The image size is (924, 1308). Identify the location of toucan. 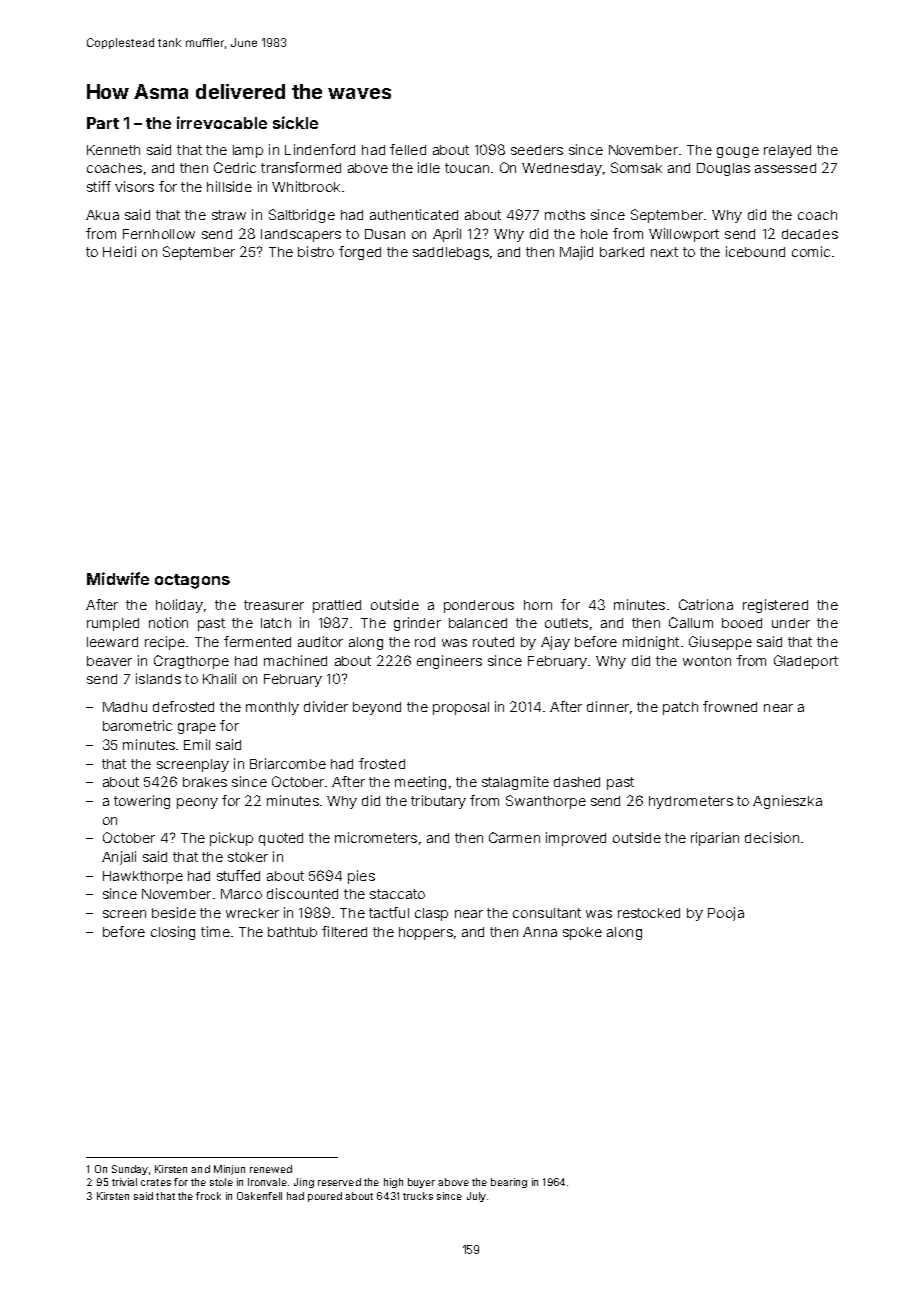
(467, 168).
